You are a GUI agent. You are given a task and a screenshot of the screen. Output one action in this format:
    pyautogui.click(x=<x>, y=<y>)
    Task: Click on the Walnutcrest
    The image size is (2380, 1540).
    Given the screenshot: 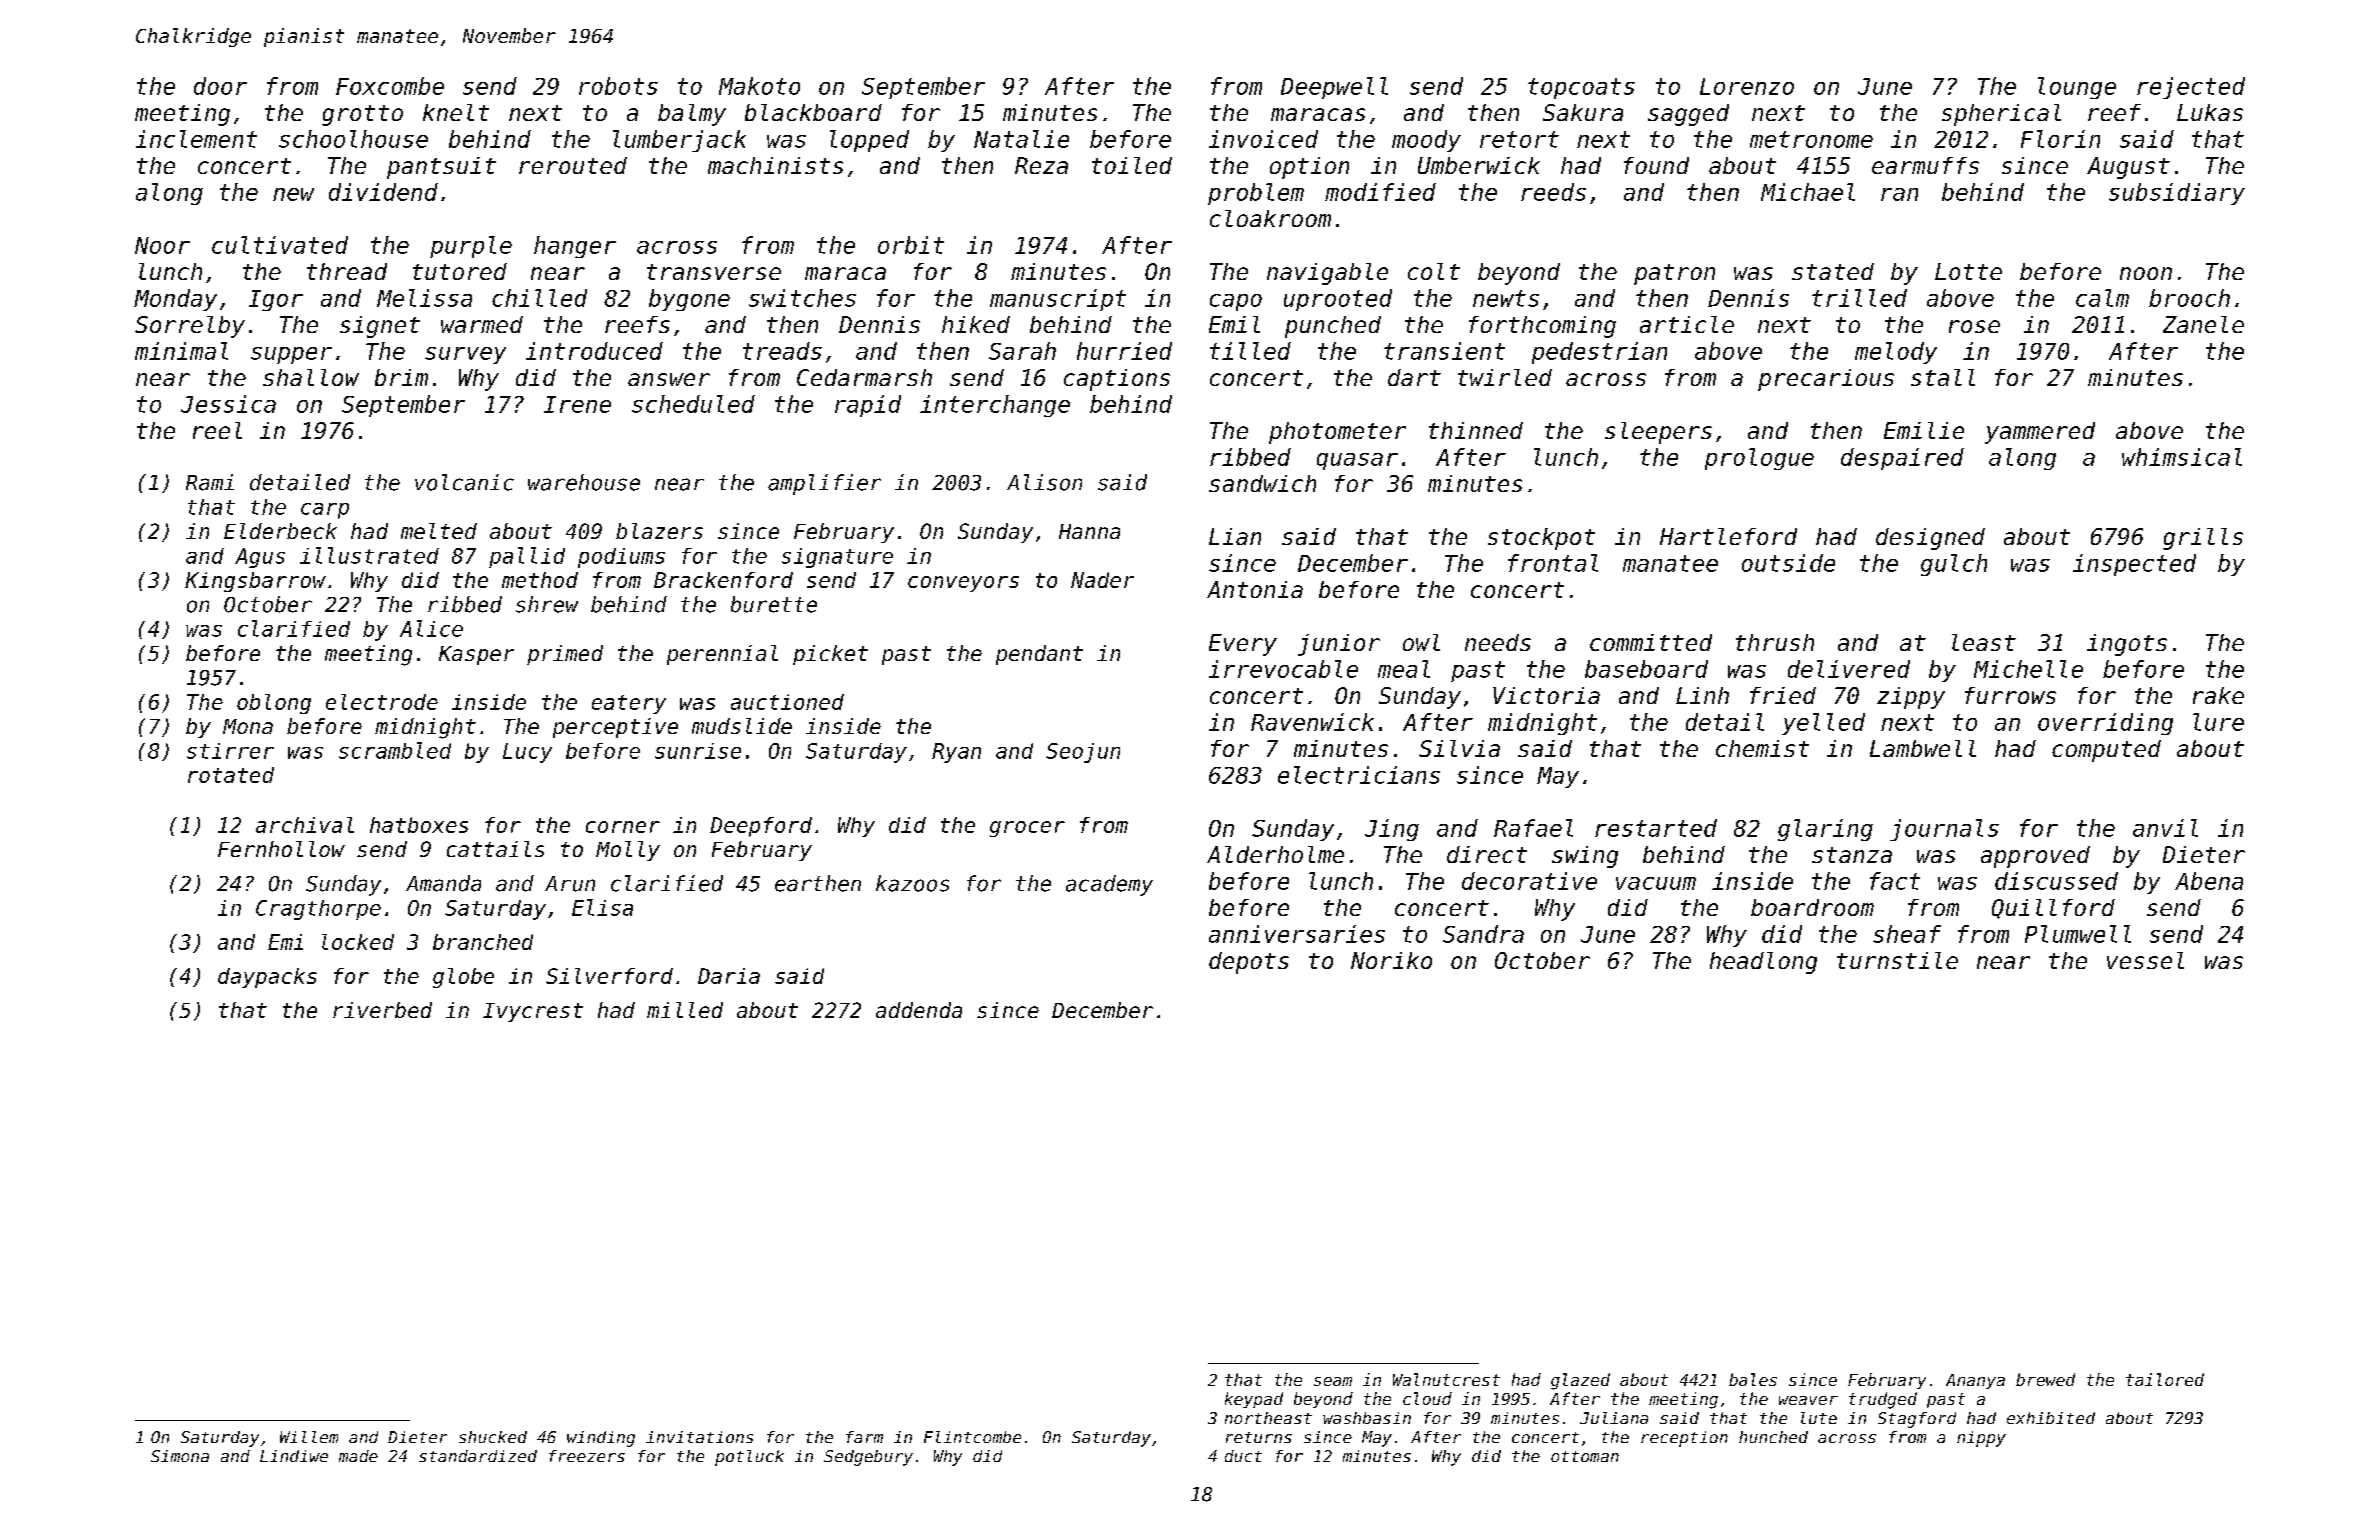 What is the action you would take?
    pyautogui.click(x=1446, y=1379)
